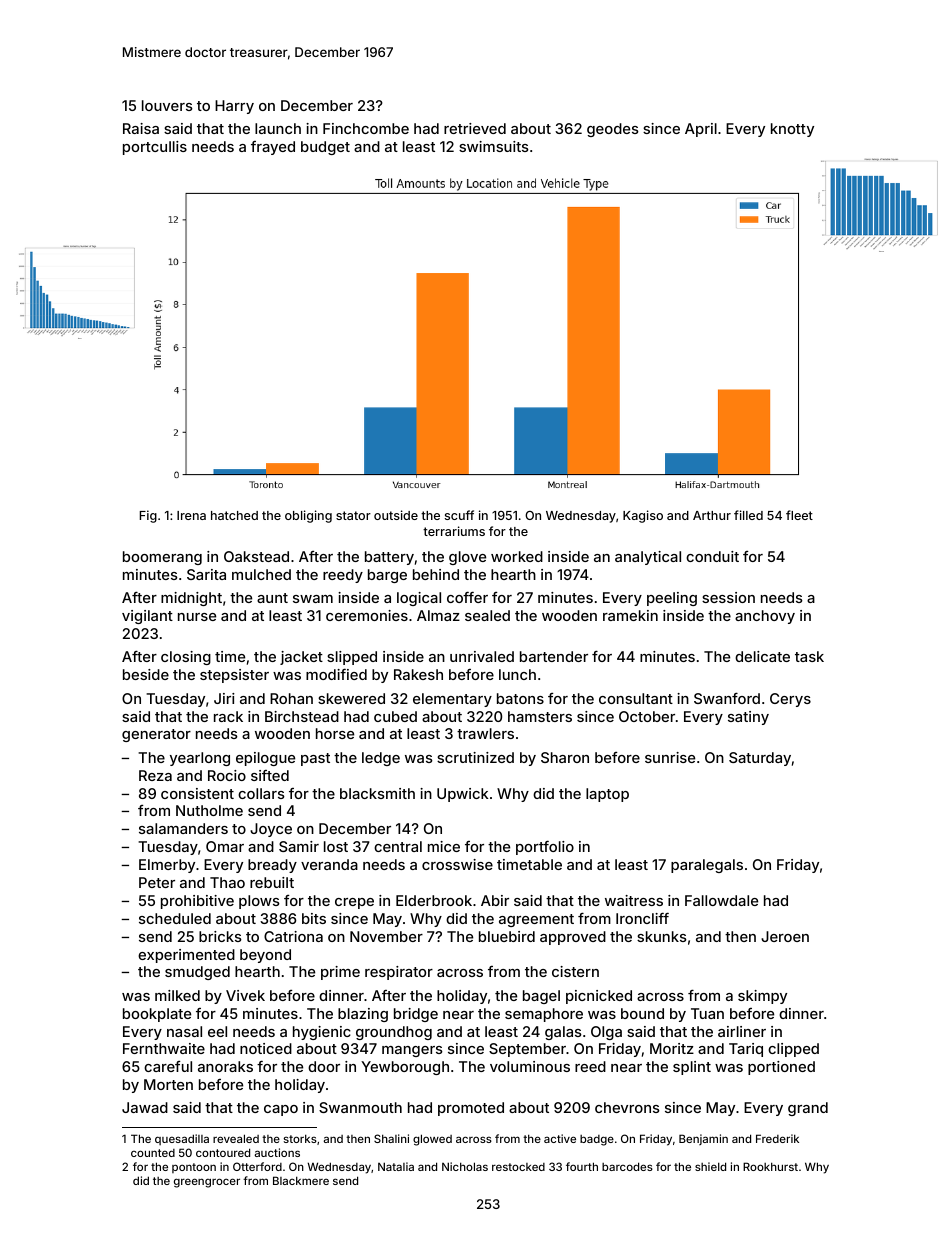 The width and height of the document is (952, 1233). I want to click on stator, so click(353, 515).
